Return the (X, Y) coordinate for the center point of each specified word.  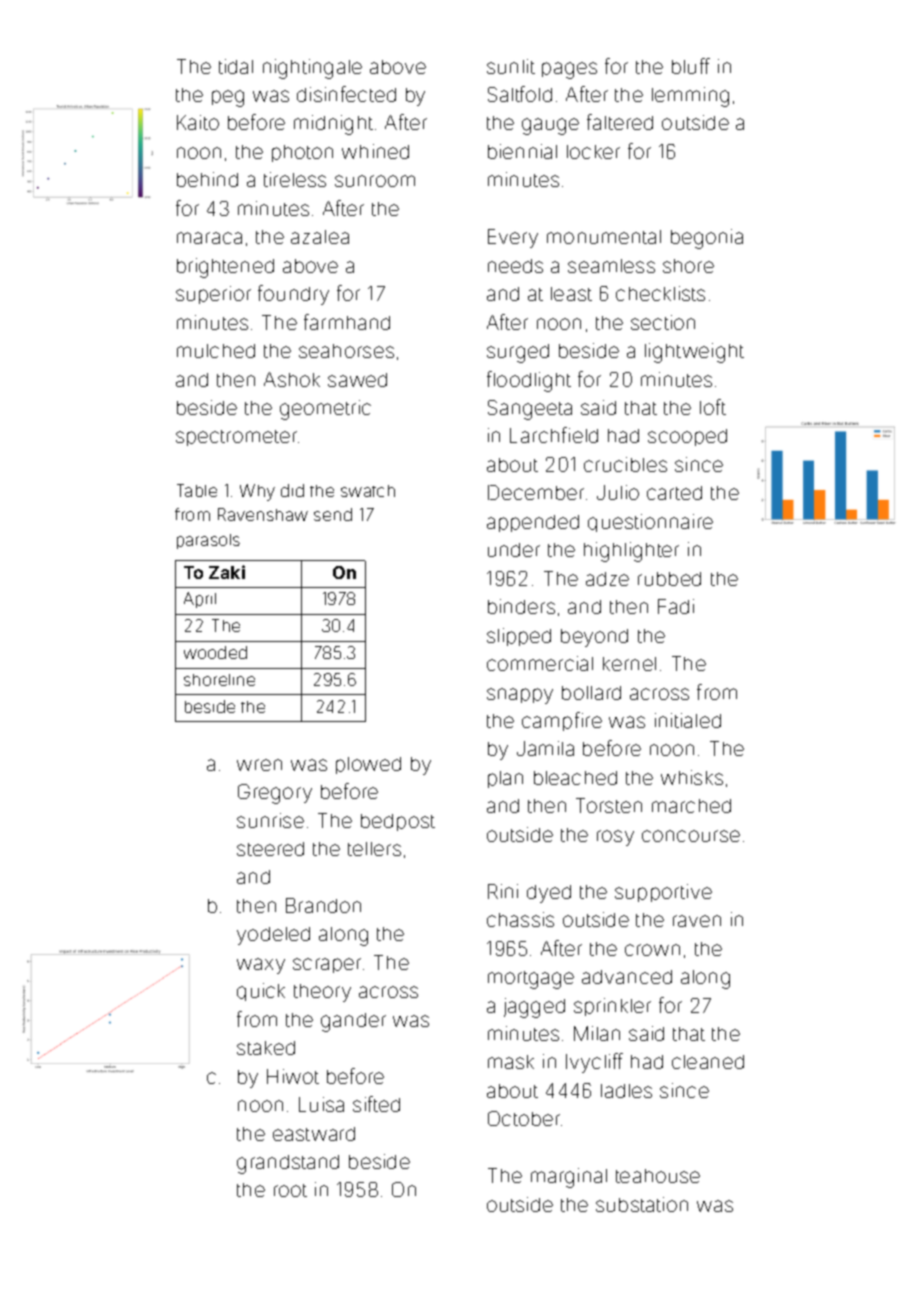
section (663, 322)
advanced (627, 977)
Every (513, 238)
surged (518, 353)
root (290, 1190)
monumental (604, 237)
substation (642, 1204)
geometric (325, 410)
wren (259, 765)
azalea (320, 237)
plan (505, 779)
